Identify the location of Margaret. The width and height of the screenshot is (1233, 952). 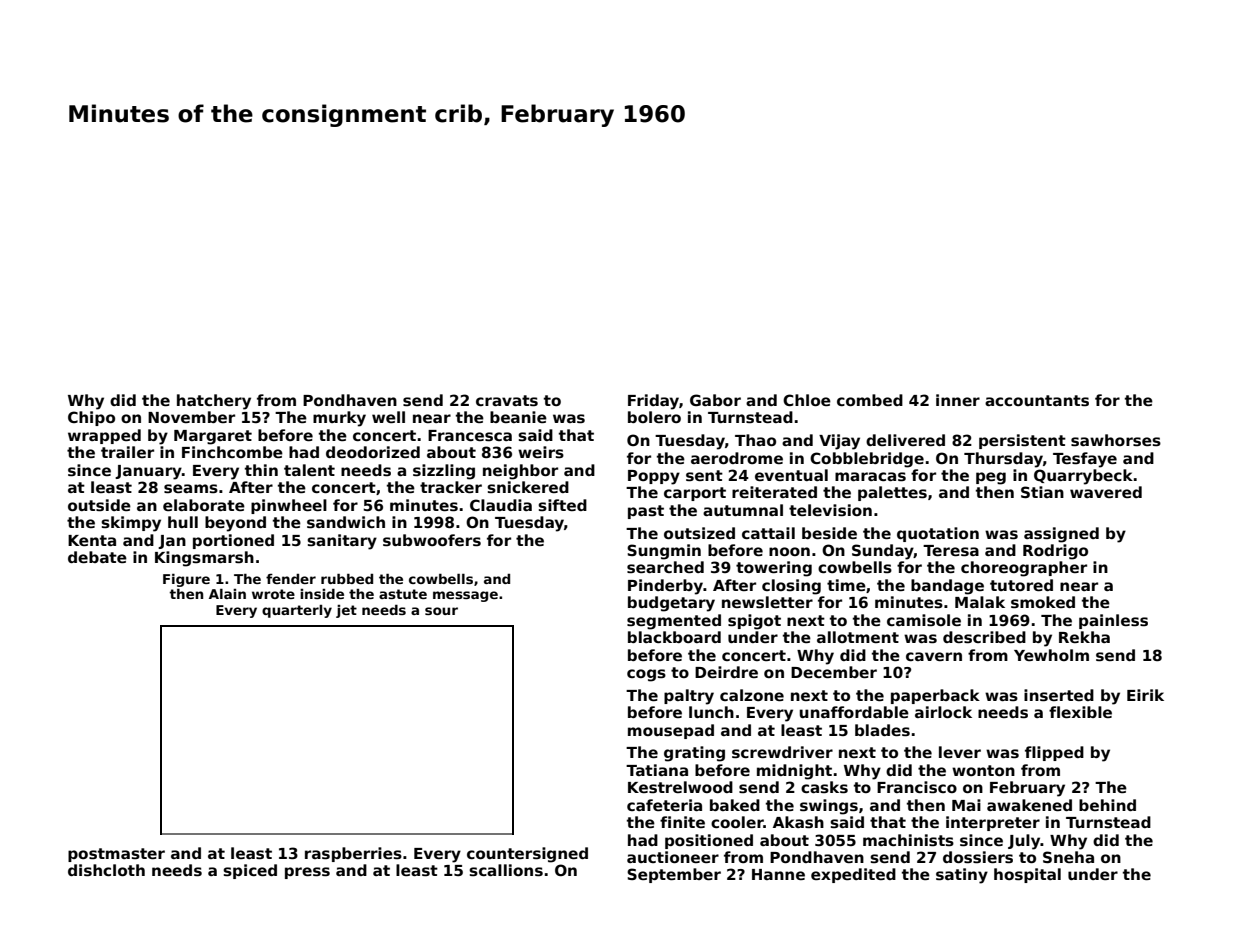
(213, 437).
